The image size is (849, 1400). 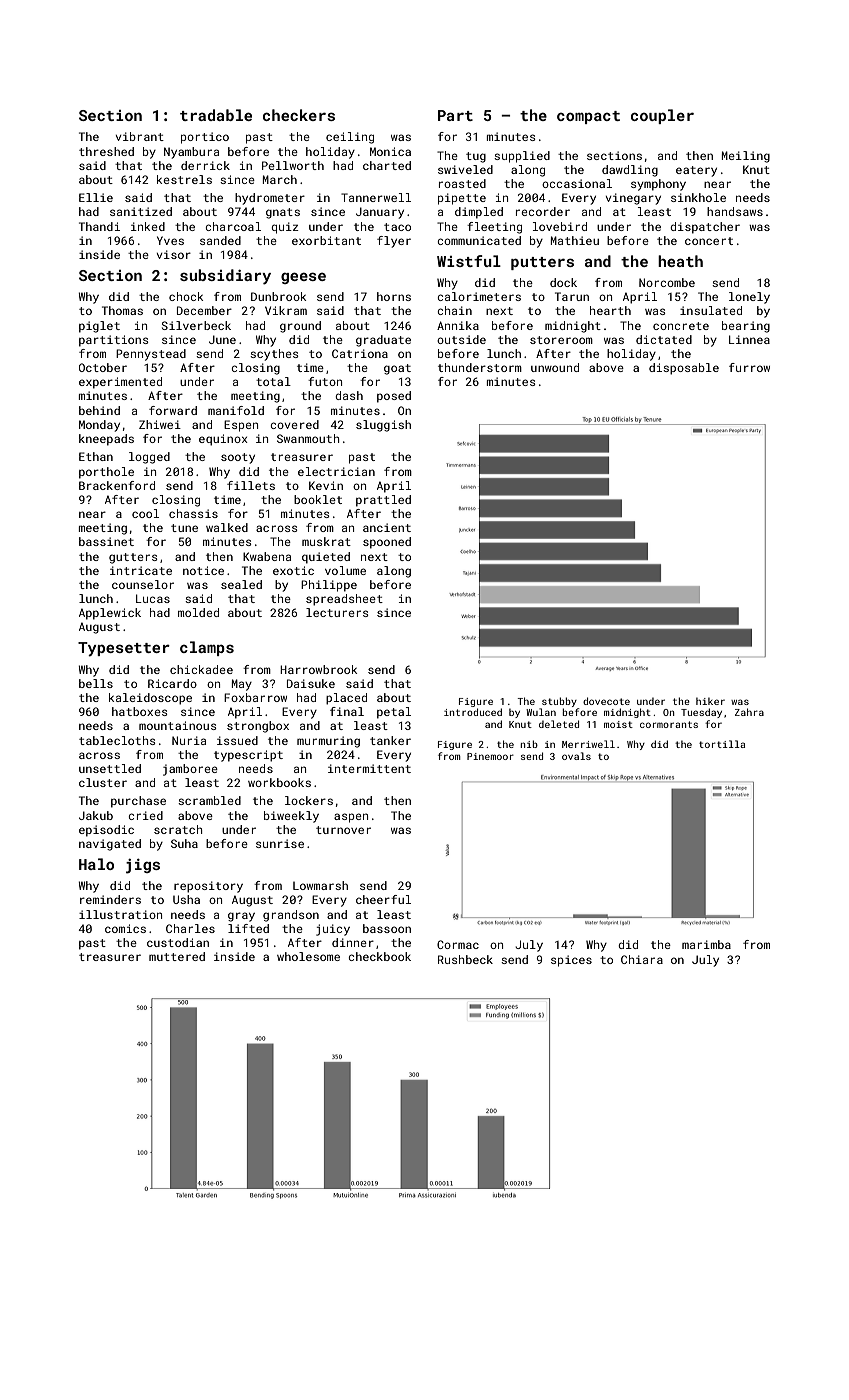 I want to click on nib, so click(x=529, y=744).
